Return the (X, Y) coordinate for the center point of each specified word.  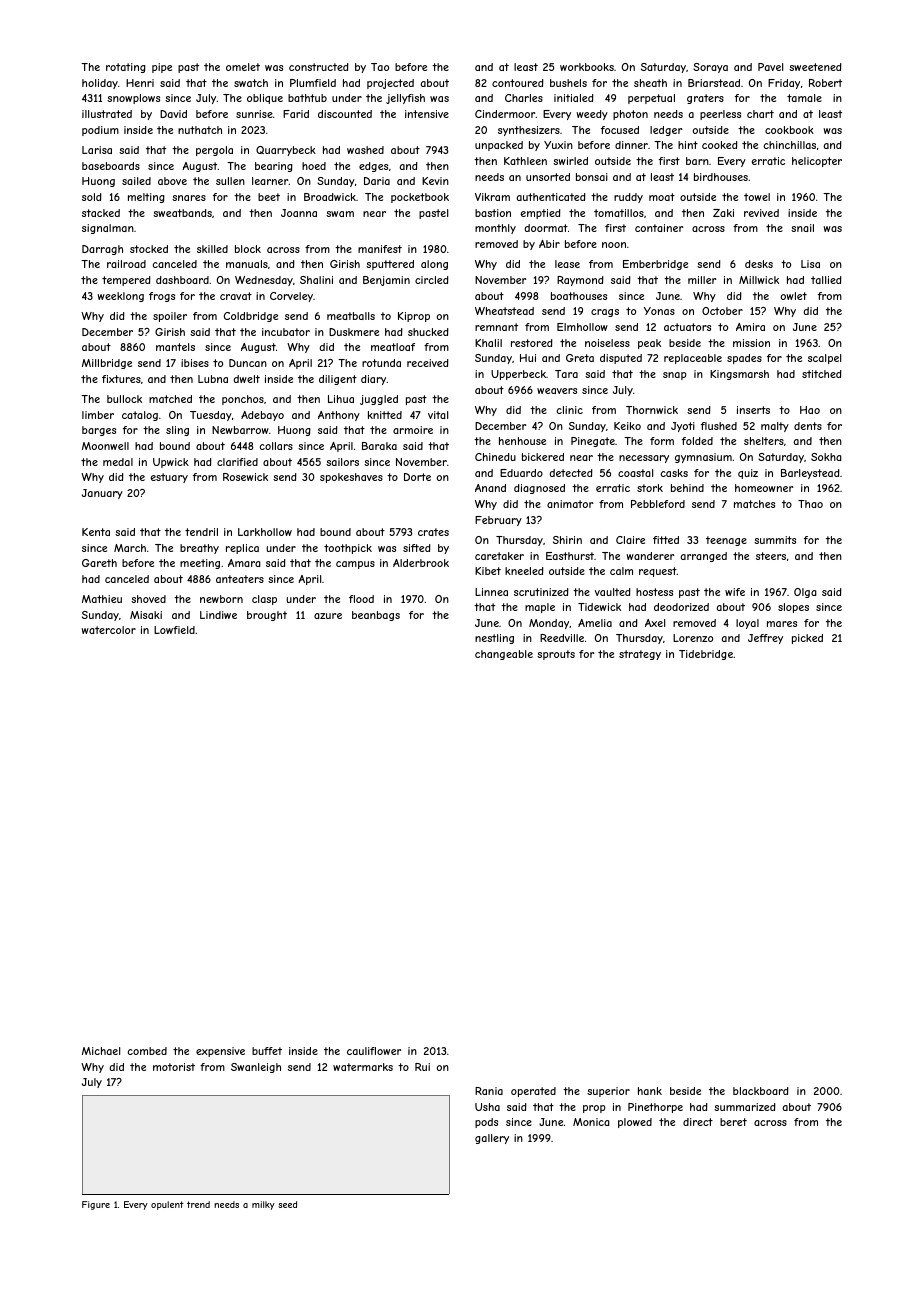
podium (100, 131)
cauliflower (374, 1051)
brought (267, 616)
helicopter (817, 162)
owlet (794, 296)
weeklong (121, 297)
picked (807, 639)
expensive (220, 1052)
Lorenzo (693, 638)
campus (355, 565)
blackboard (761, 1091)
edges (373, 167)
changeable (504, 655)
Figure (96, 1205)
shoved (148, 599)
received (428, 363)
